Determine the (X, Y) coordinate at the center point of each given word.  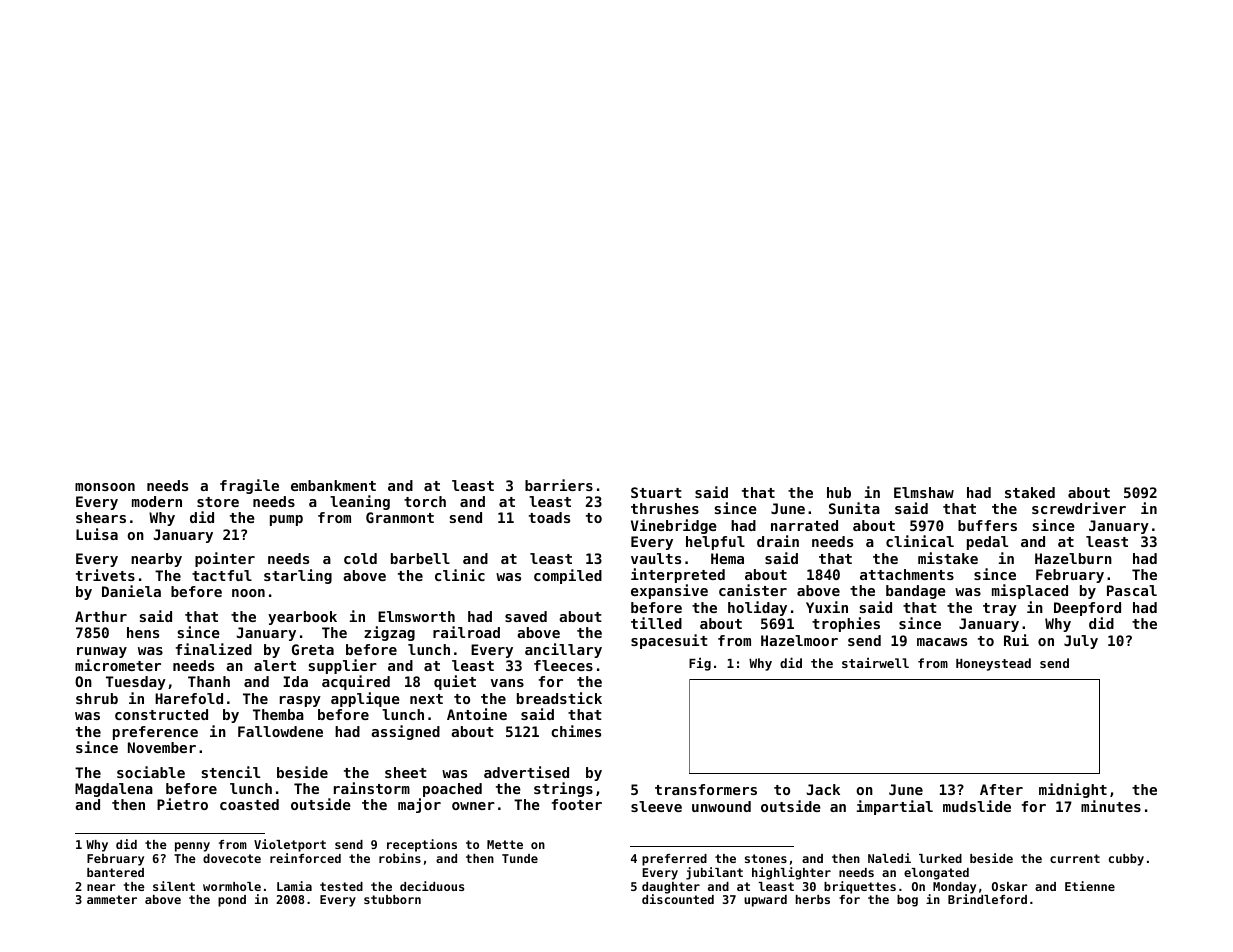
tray (1000, 609)
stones (766, 858)
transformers (706, 789)
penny (192, 847)
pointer (225, 559)
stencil (230, 772)
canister (753, 590)
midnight (1073, 790)
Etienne (1090, 886)
